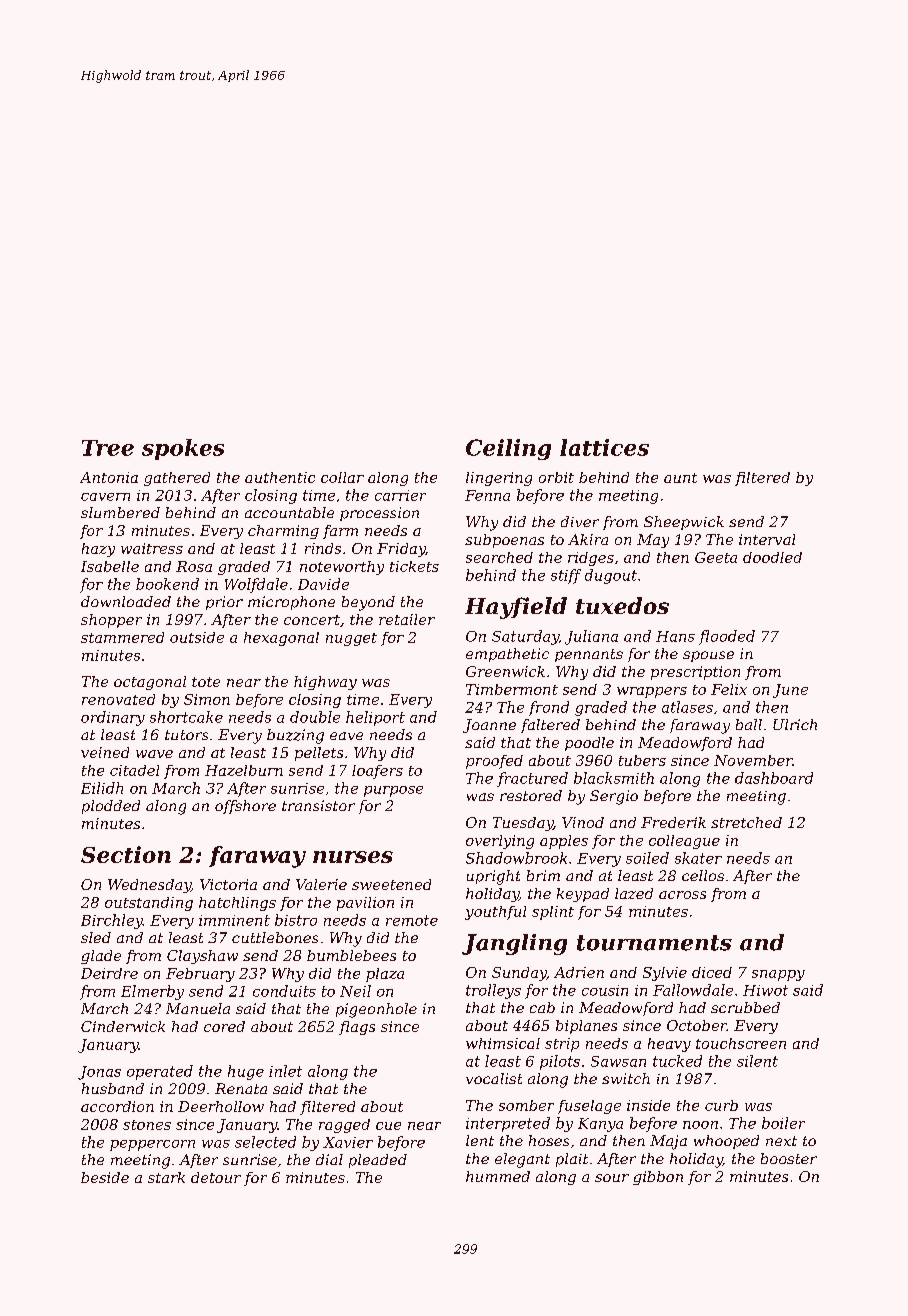 The image size is (908, 1316). Describe the element at coordinates (746, 822) in the image. I see `stretched` at that location.
